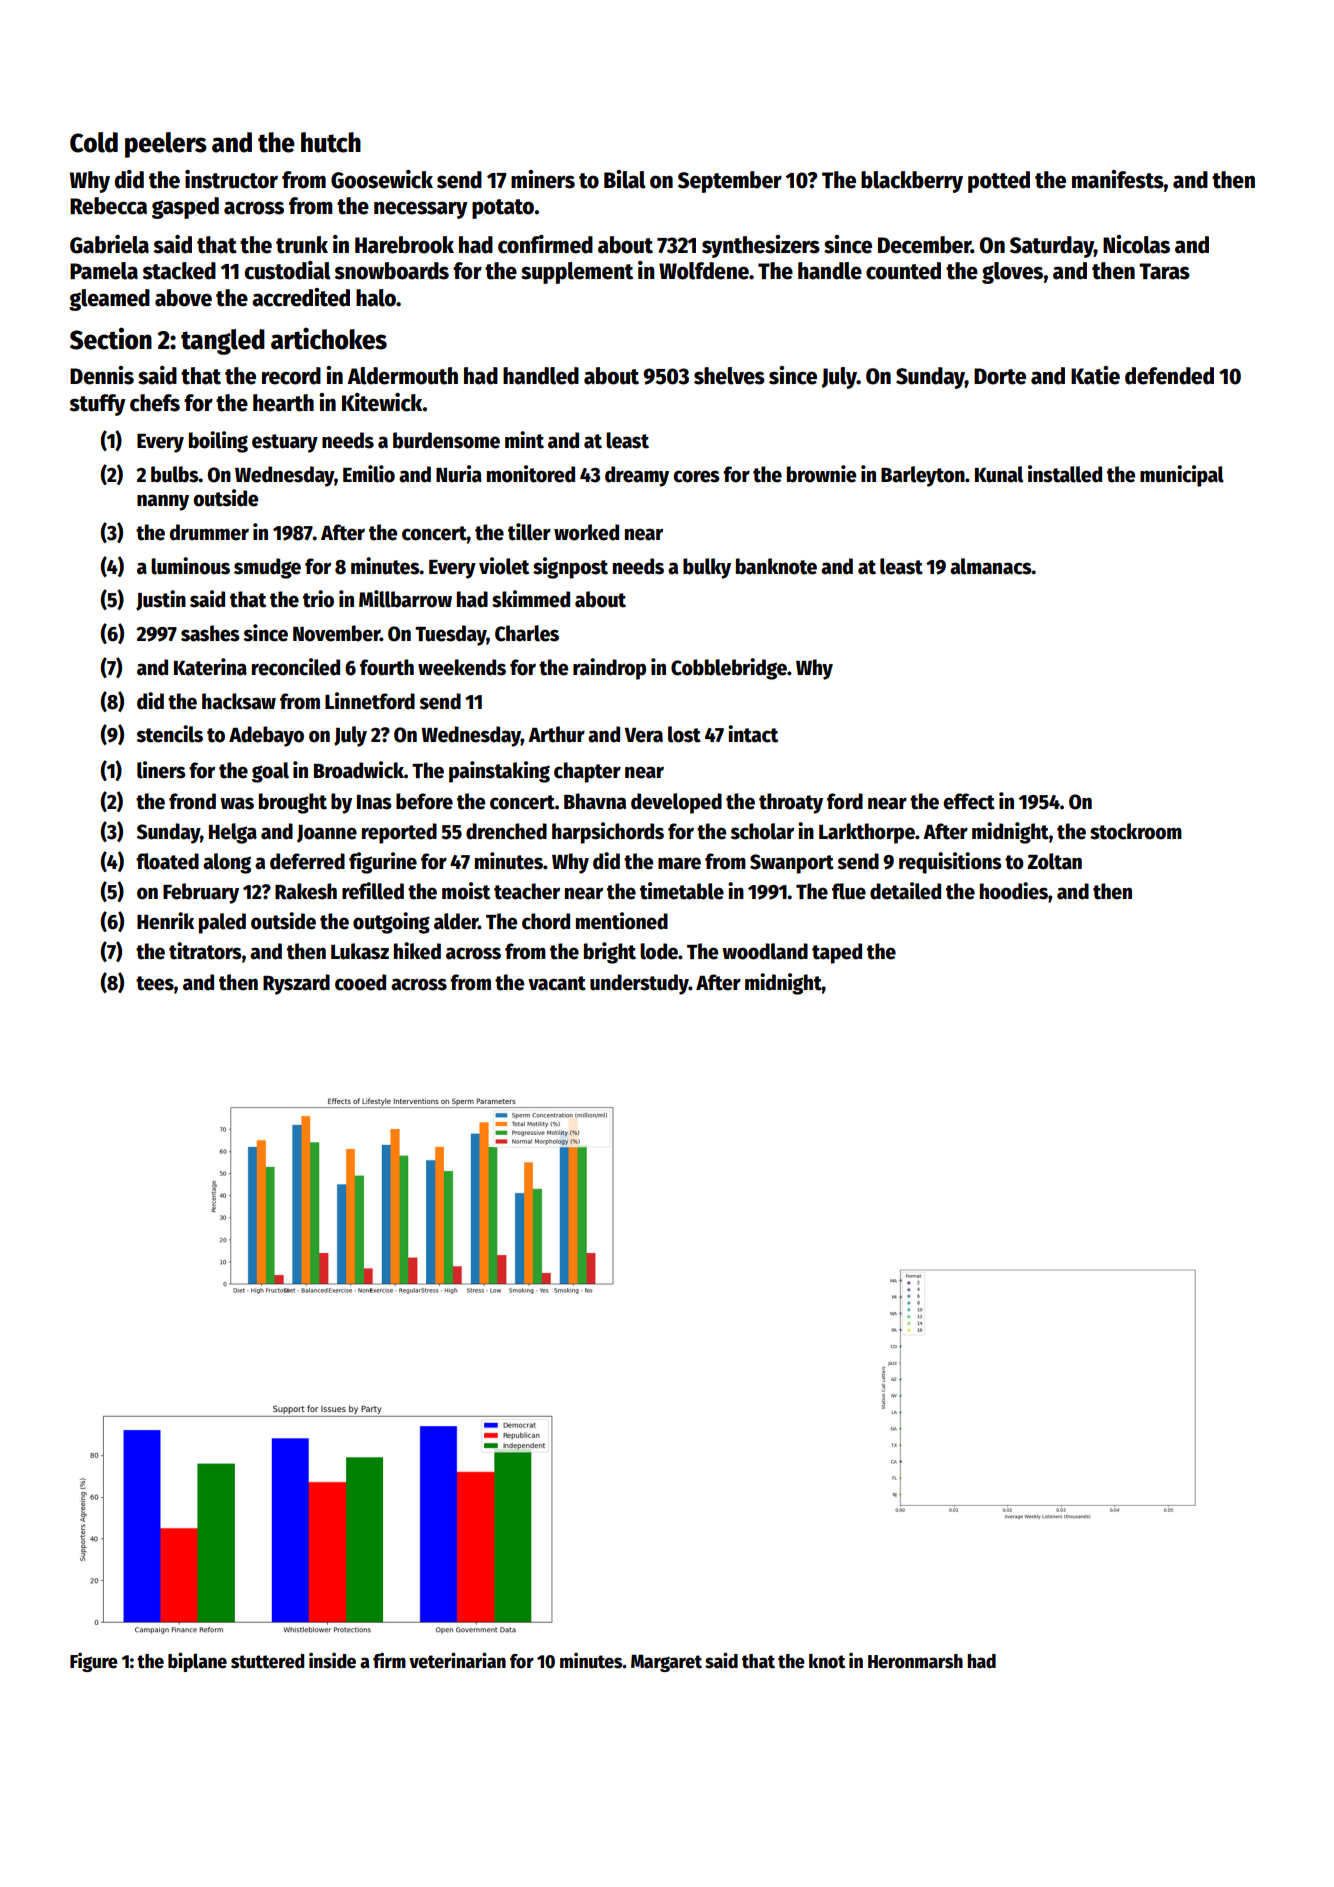  Describe the element at coordinates (543, 179) in the screenshot. I see `miners` at that location.
